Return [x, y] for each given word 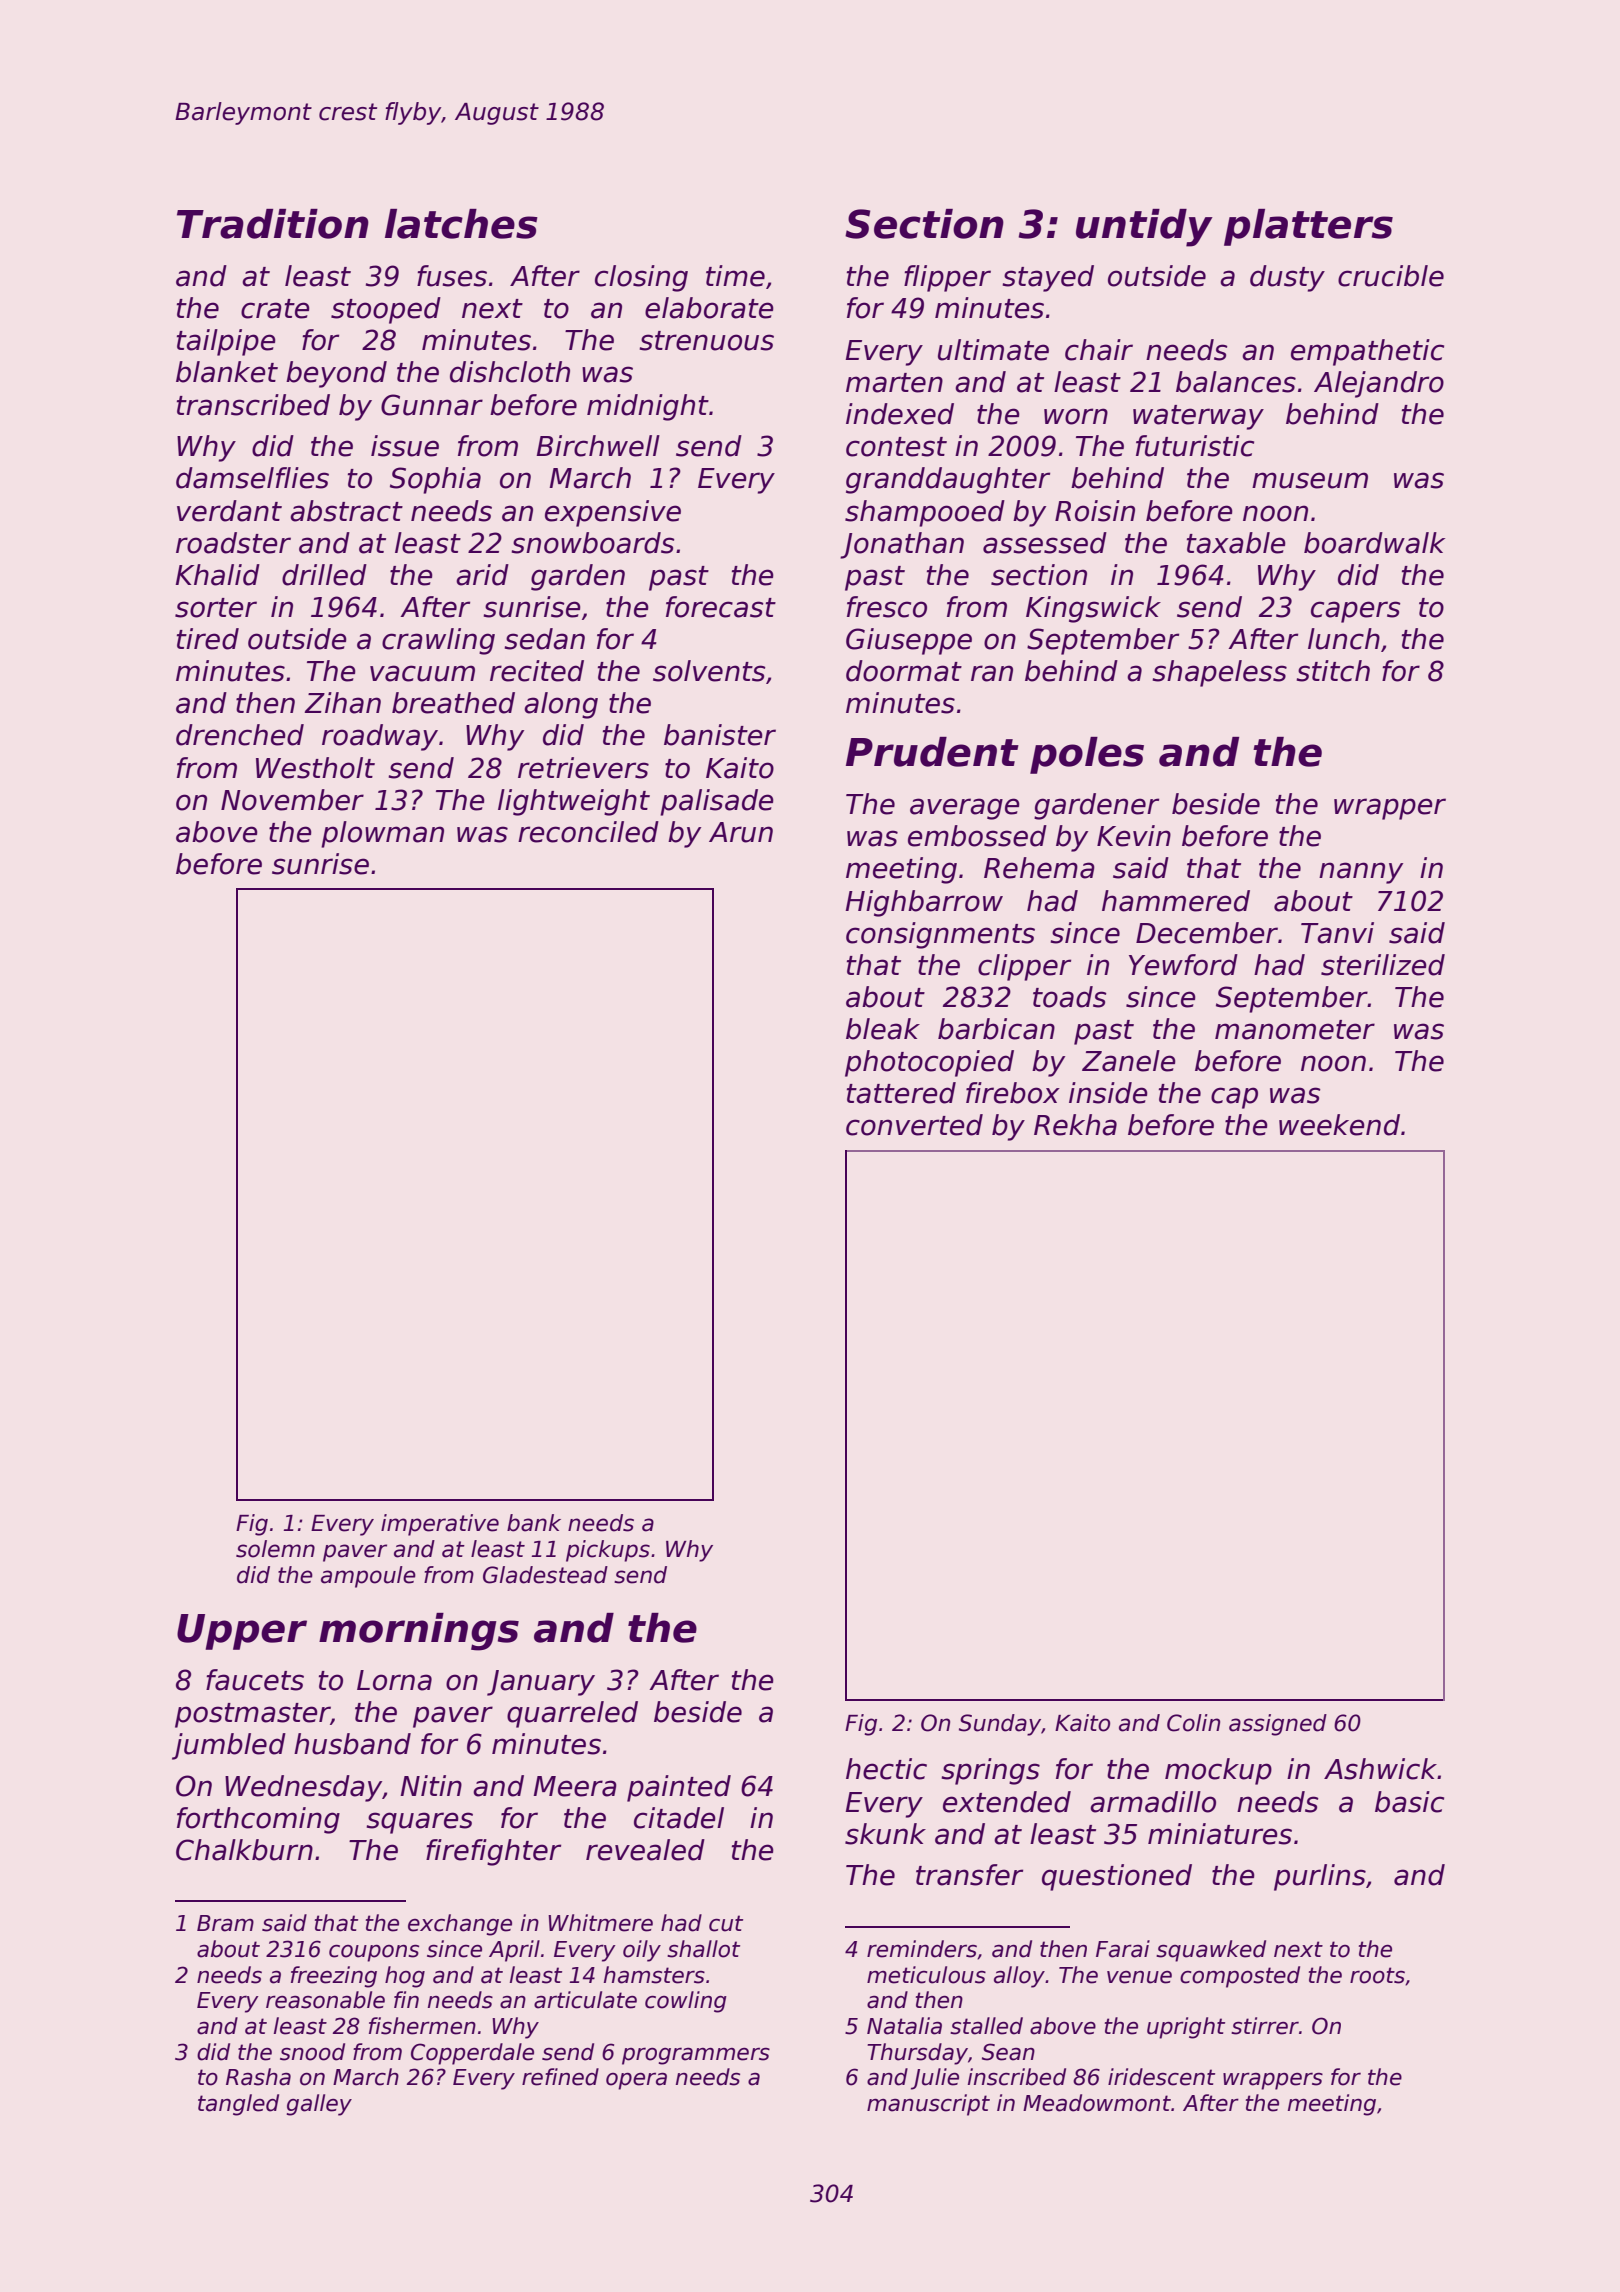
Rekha [1075, 1125]
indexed [900, 414]
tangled [238, 2105]
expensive [613, 513]
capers [1356, 612]
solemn [275, 1549]
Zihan [342, 703]
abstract [346, 511]
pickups [608, 1551]
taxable [1236, 543]
